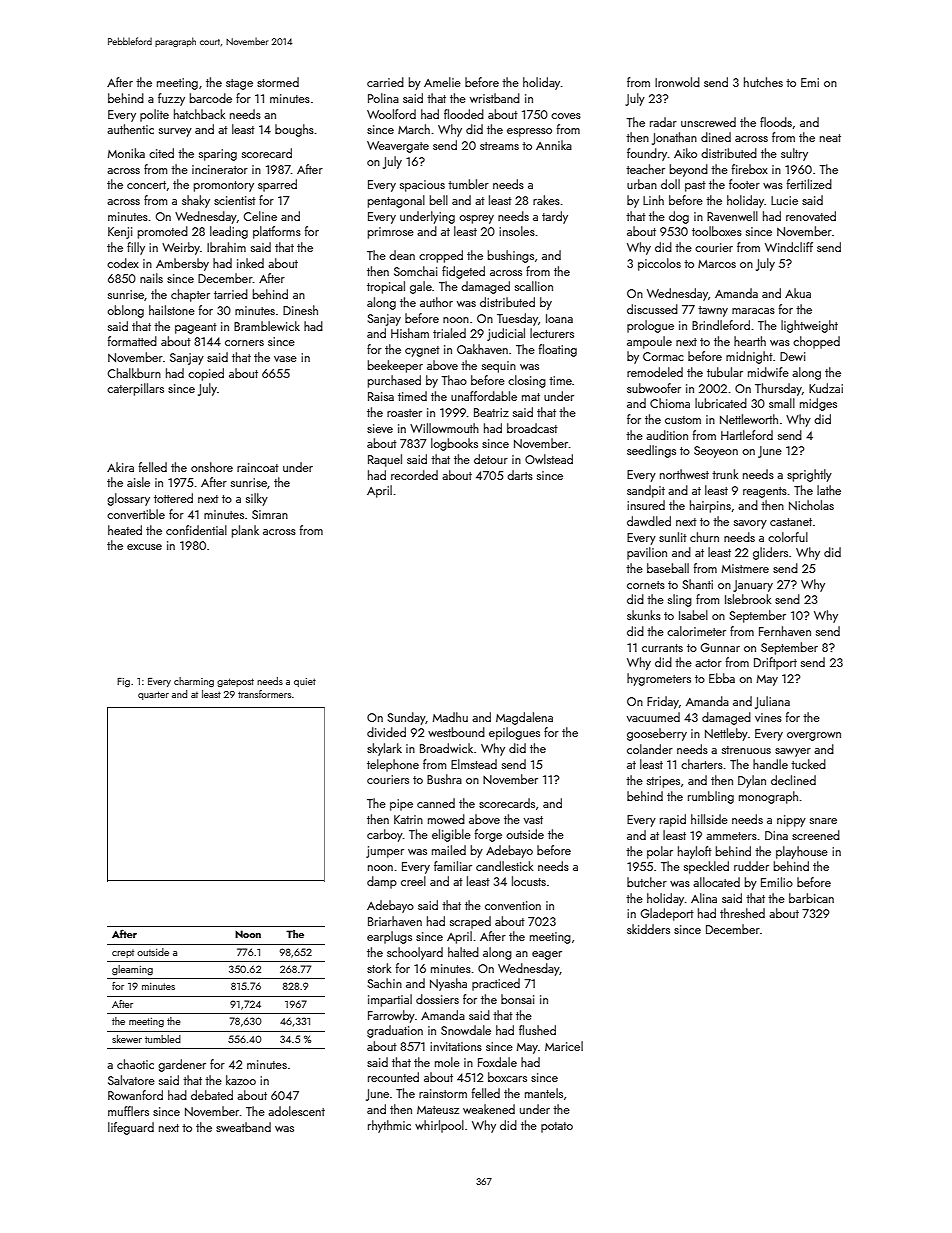  What do you see at coordinates (524, 718) in the document?
I see `Magdalena` at bounding box center [524, 718].
